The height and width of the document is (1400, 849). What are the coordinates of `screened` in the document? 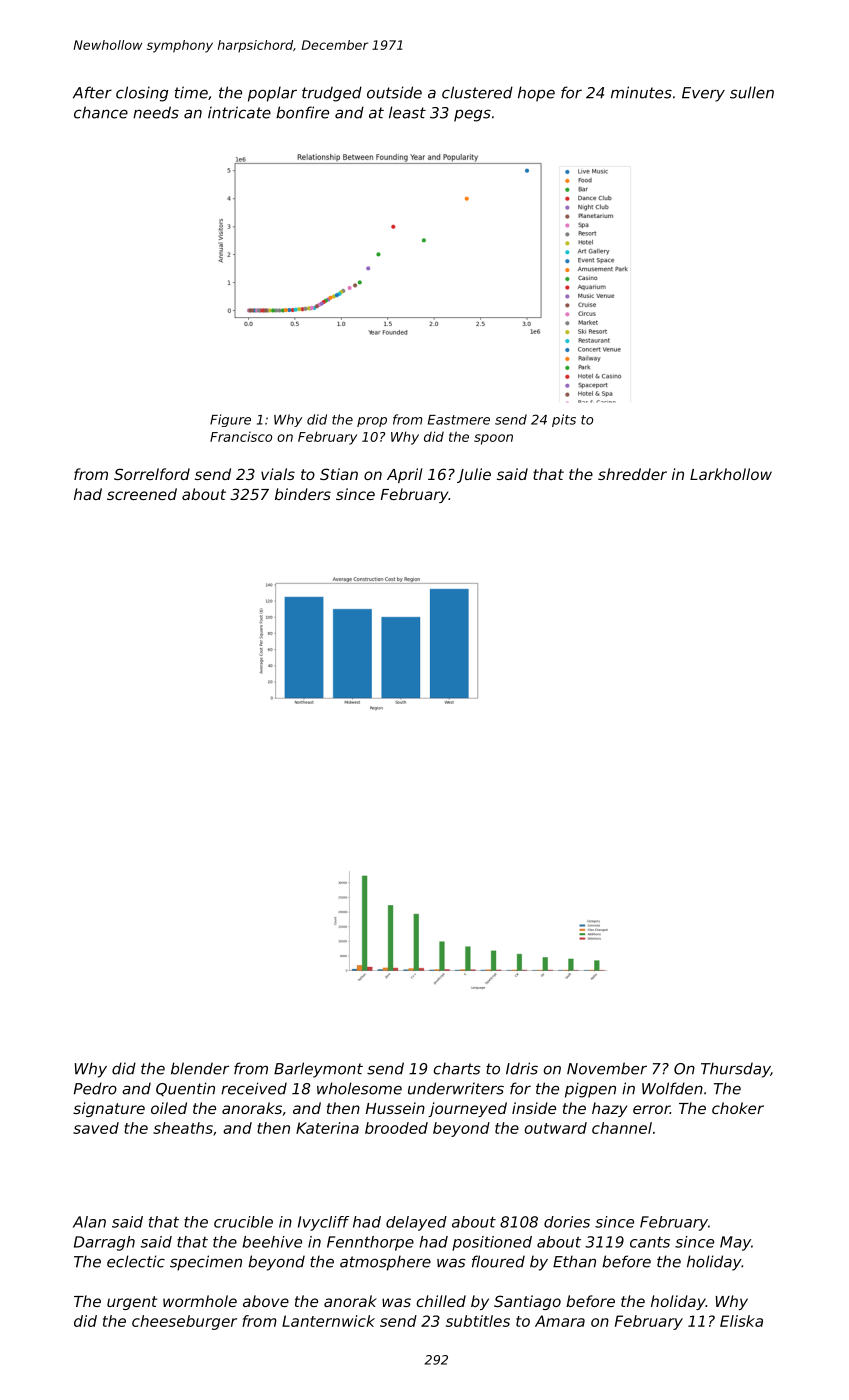 It's located at (142, 494).
